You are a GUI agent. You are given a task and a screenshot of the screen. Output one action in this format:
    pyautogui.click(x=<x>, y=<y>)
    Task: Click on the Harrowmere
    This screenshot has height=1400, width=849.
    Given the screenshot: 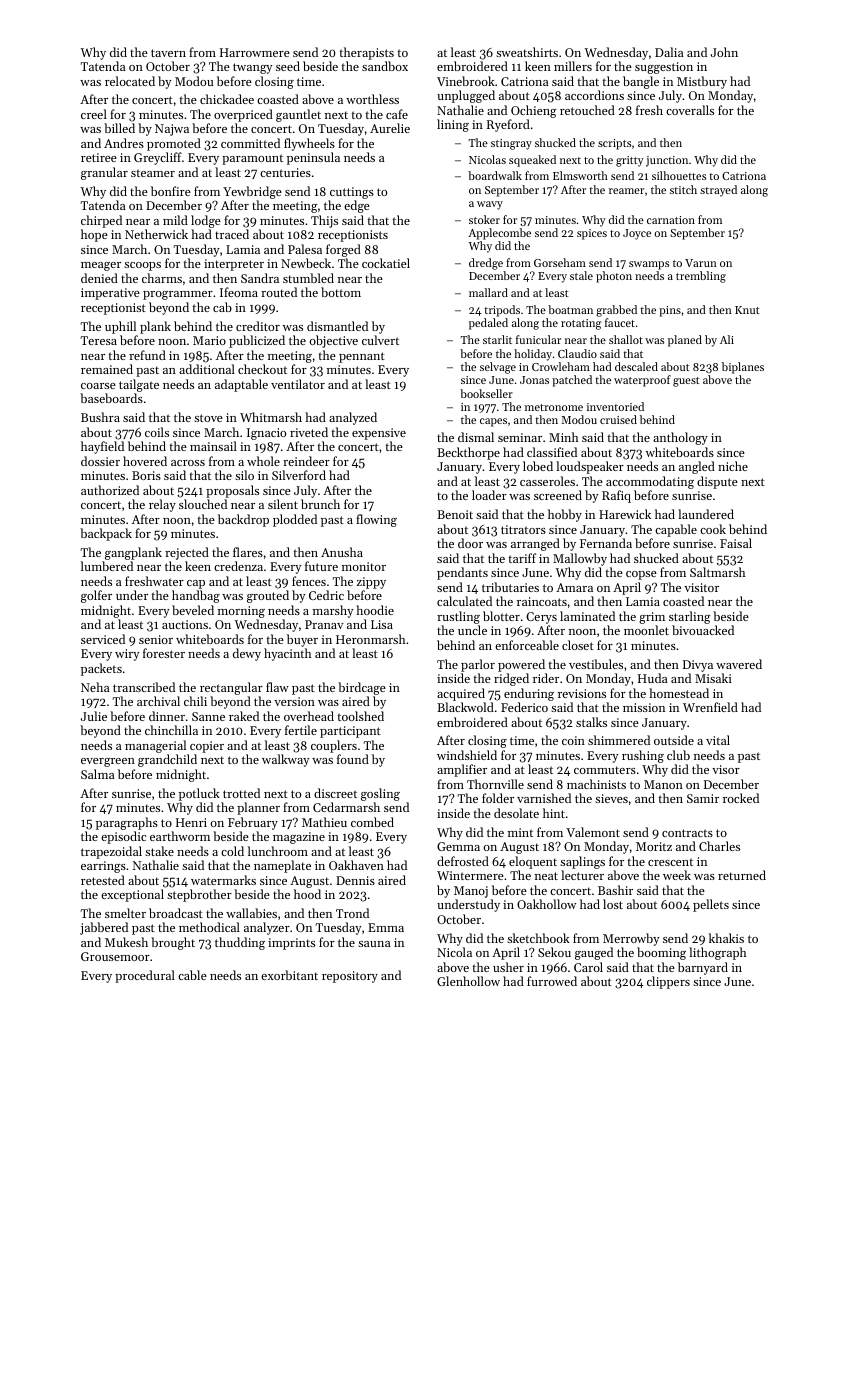 What is the action you would take?
    pyautogui.click(x=255, y=52)
